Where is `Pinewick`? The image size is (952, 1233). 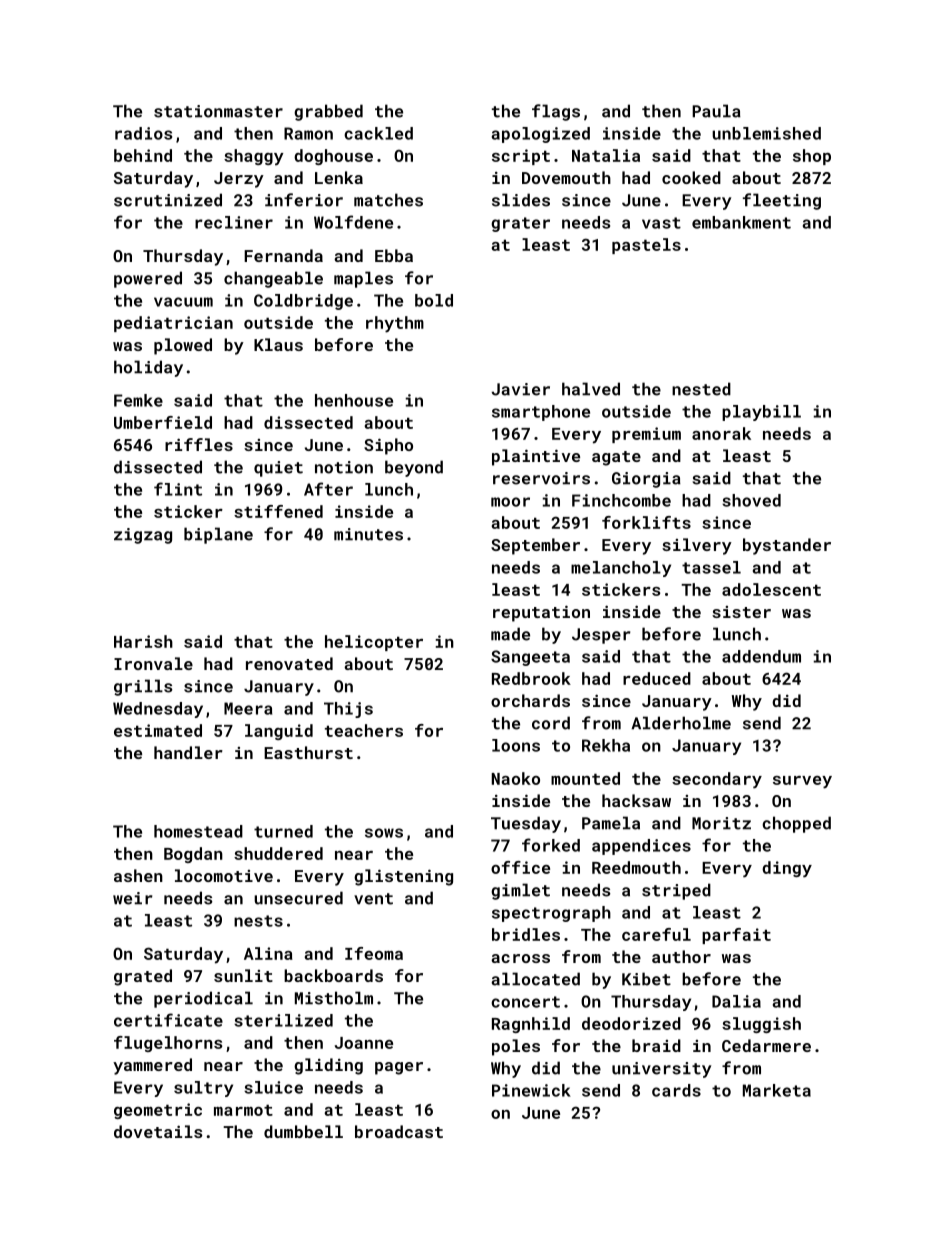 Pinewick is located at coordinates (531, 1090).
